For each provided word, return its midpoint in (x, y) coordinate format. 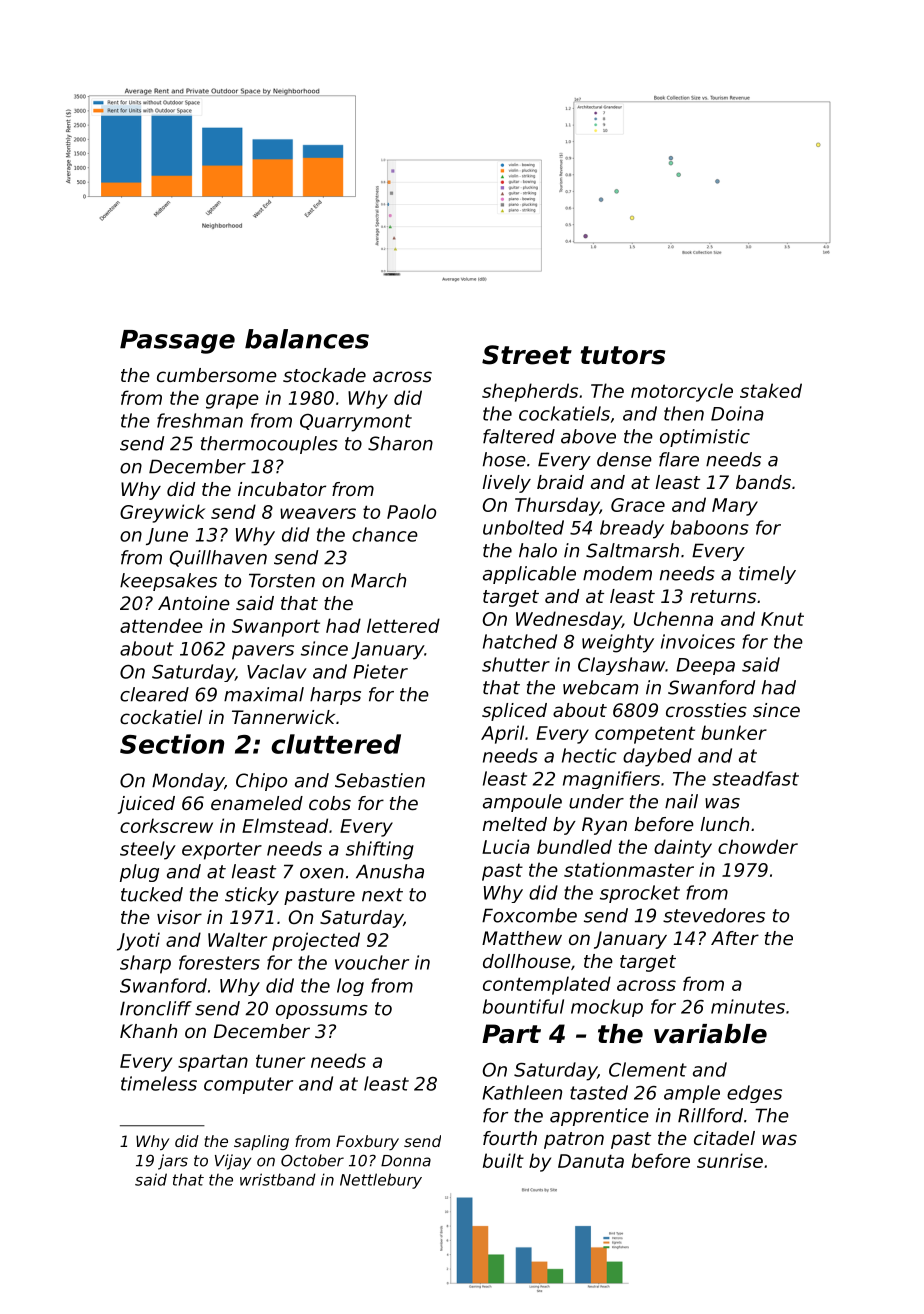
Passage (177, 342)
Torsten (282, 580)
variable (710, 1034)
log (350, 987)
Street (527, 355)
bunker (734, 732)
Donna (406, 1161)
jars (173, 1162)
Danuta (591, 1161)
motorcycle (682, 392)
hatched (520, 641)
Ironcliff (156, 1008)
